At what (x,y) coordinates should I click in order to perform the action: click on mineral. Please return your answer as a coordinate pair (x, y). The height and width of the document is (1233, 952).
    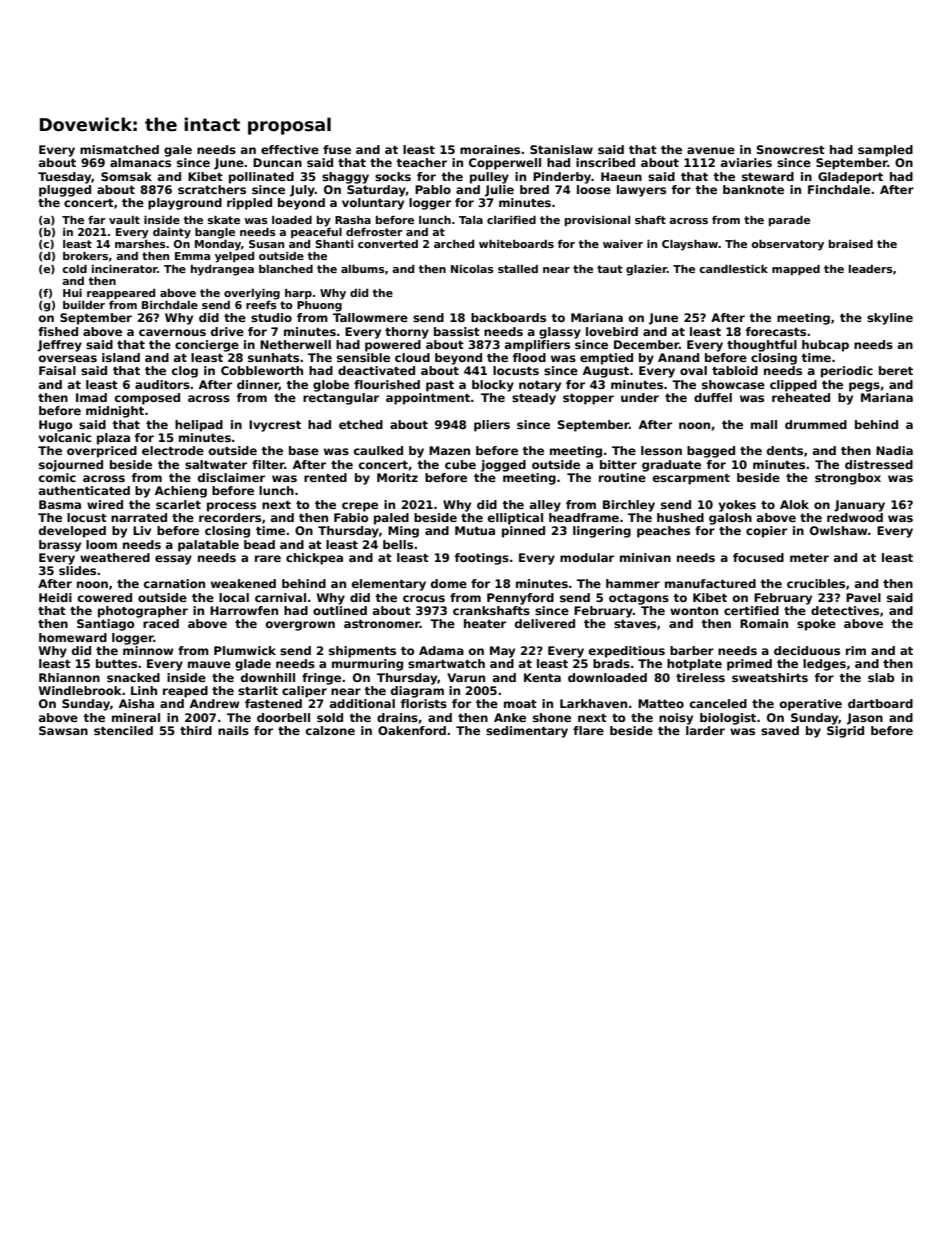
    Looking at the image, I should click on (136, 717).
